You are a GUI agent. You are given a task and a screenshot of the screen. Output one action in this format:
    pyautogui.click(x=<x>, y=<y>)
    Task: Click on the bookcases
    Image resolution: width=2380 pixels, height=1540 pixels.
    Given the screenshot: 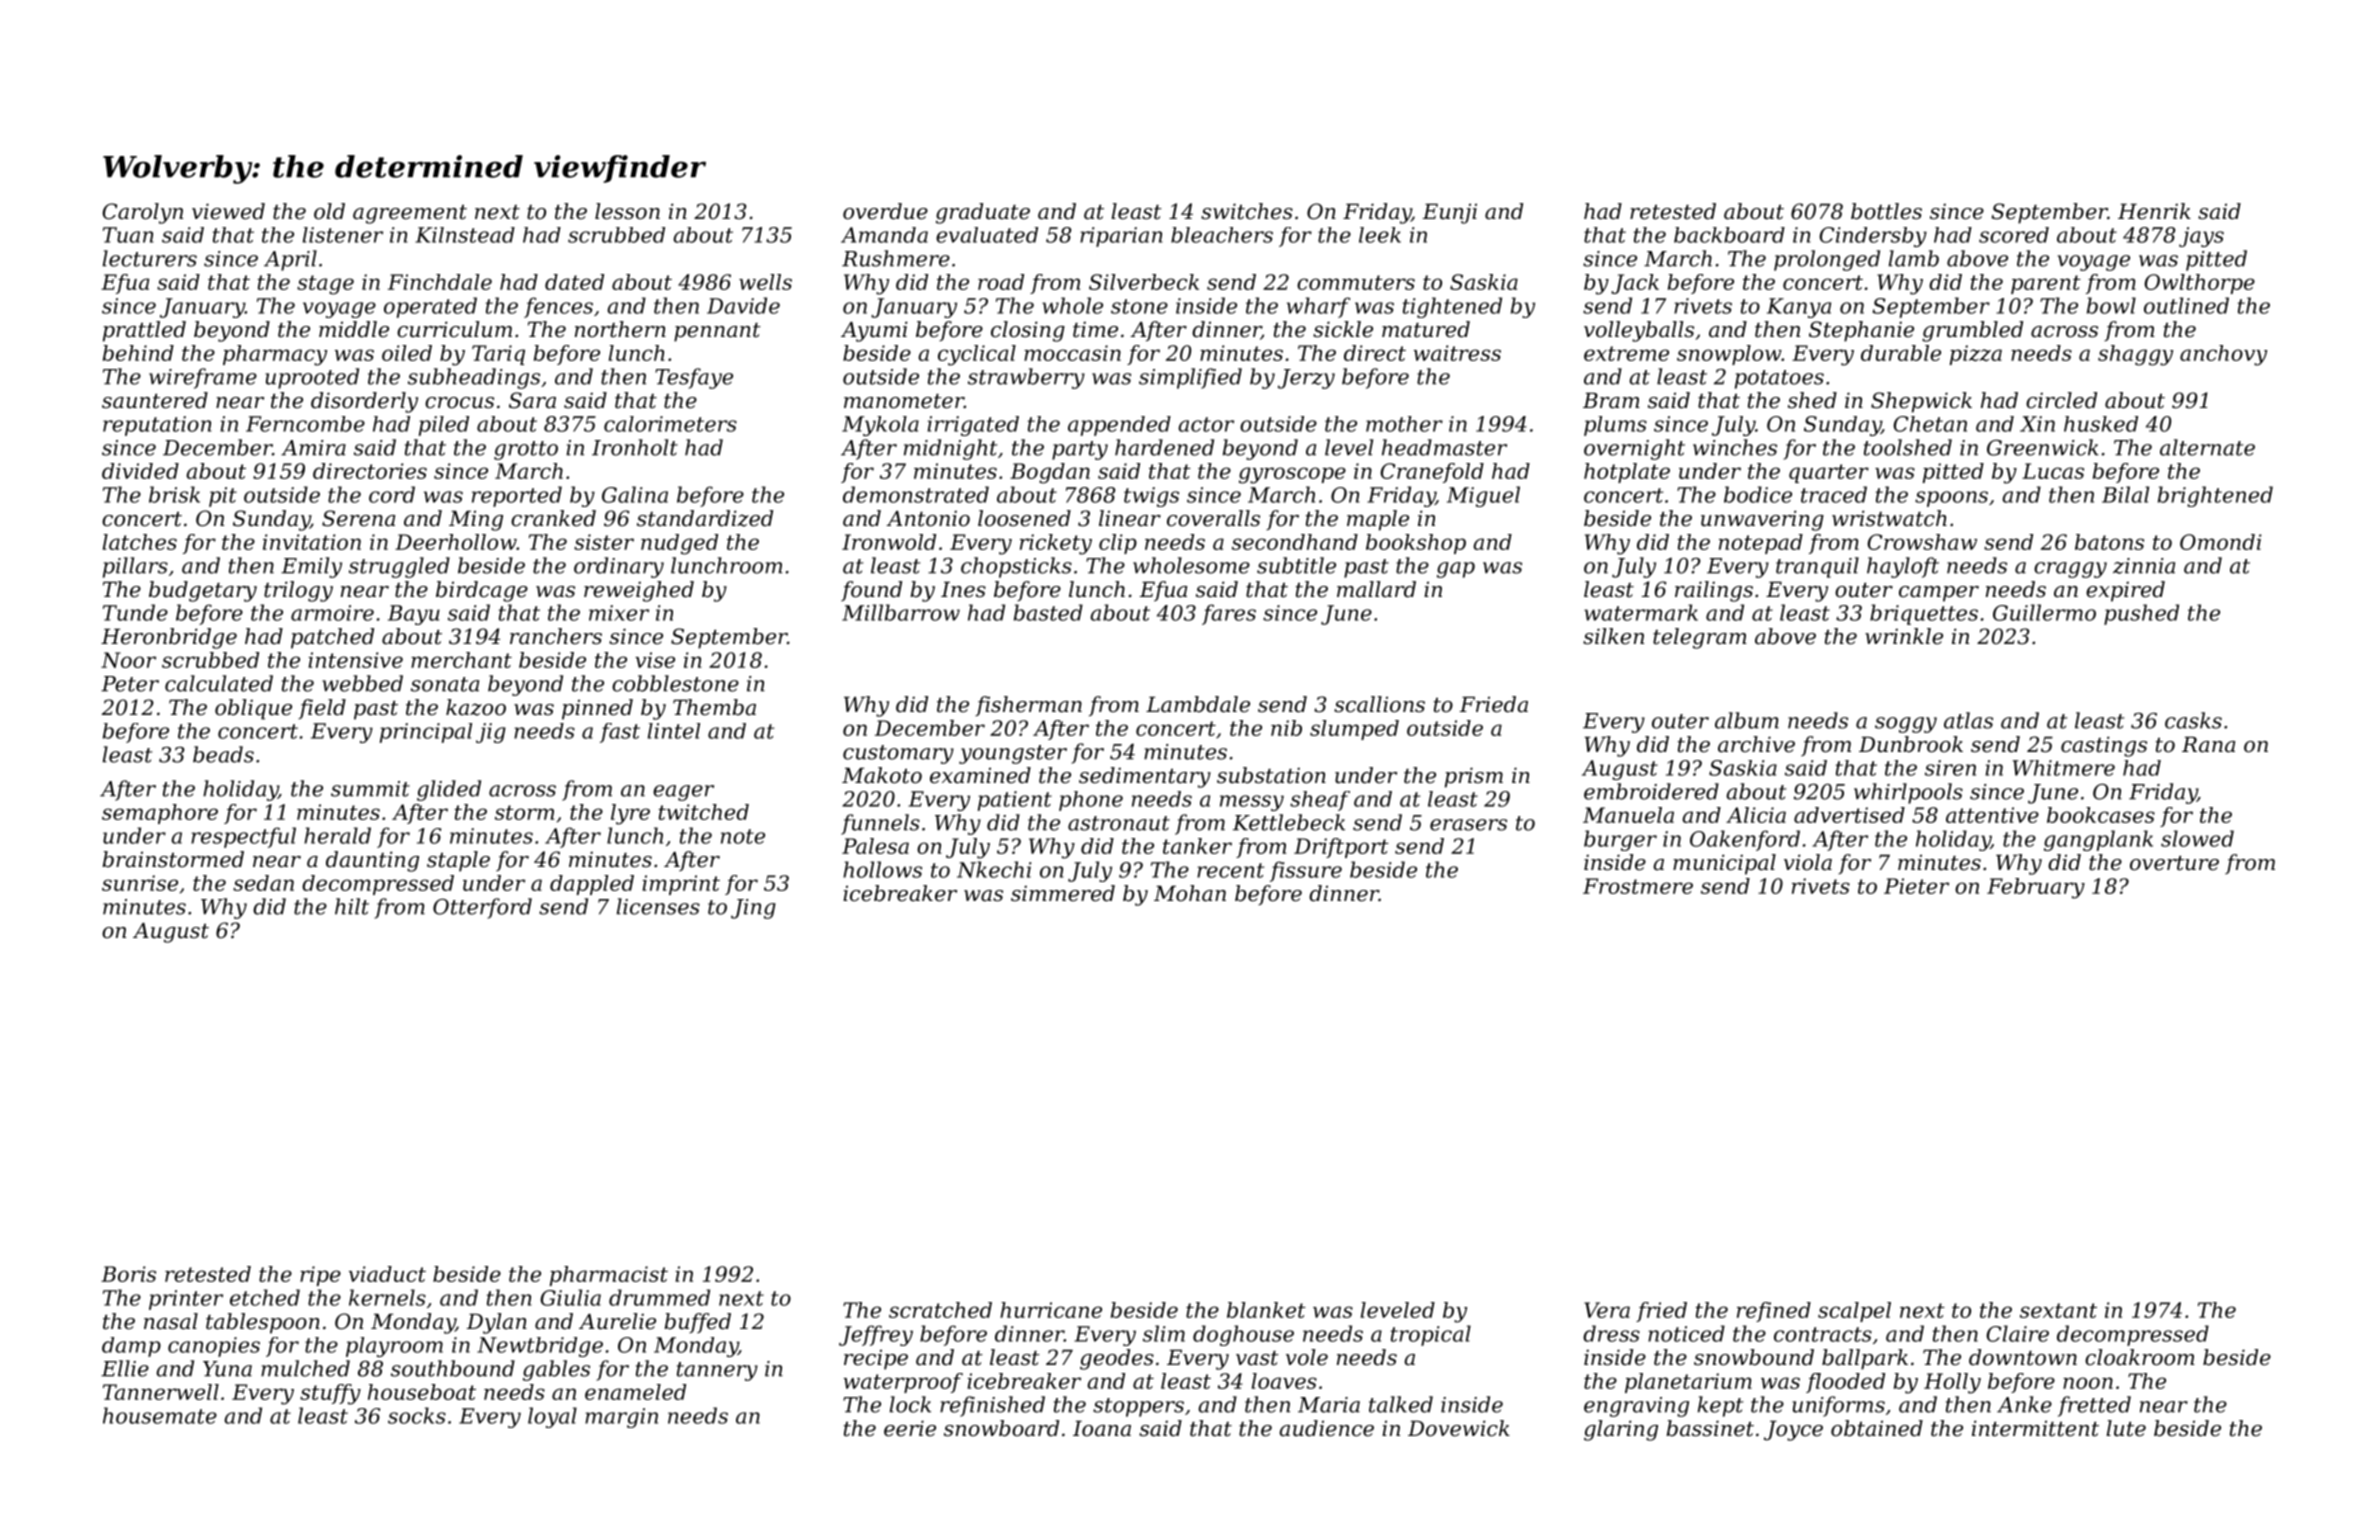 What is the action you would take?
    pyautogui.click(x=2101, y=815)
